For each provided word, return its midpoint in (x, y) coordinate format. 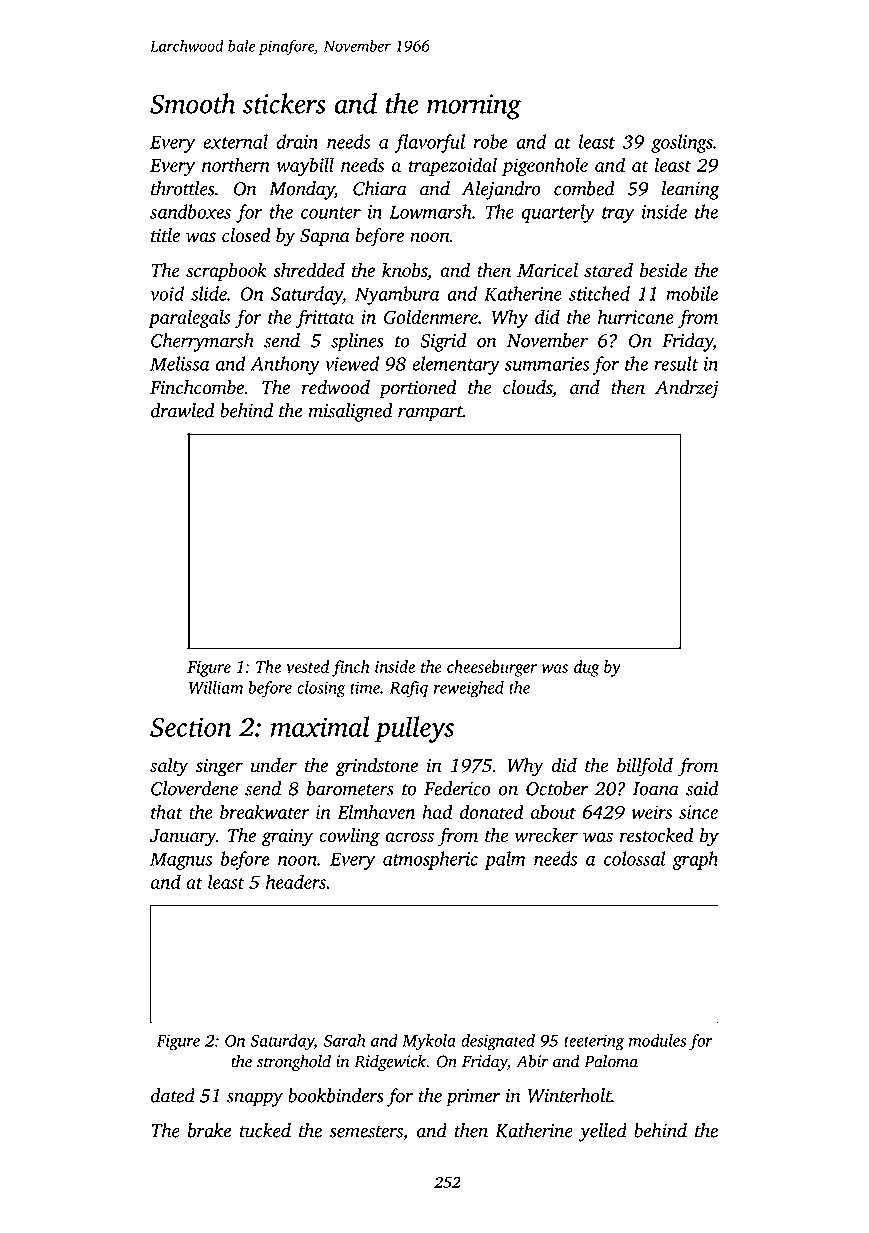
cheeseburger (492, 668)
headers (296, 881)
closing (321, 689)
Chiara (380, 188)
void (167, 293)
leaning (690, 190)
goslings (682, 143)
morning (474, 107)
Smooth (193, 103)
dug (587, 668)
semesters (366, 1132)
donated (492, 811)
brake (209, 1130)
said (702, 788)
